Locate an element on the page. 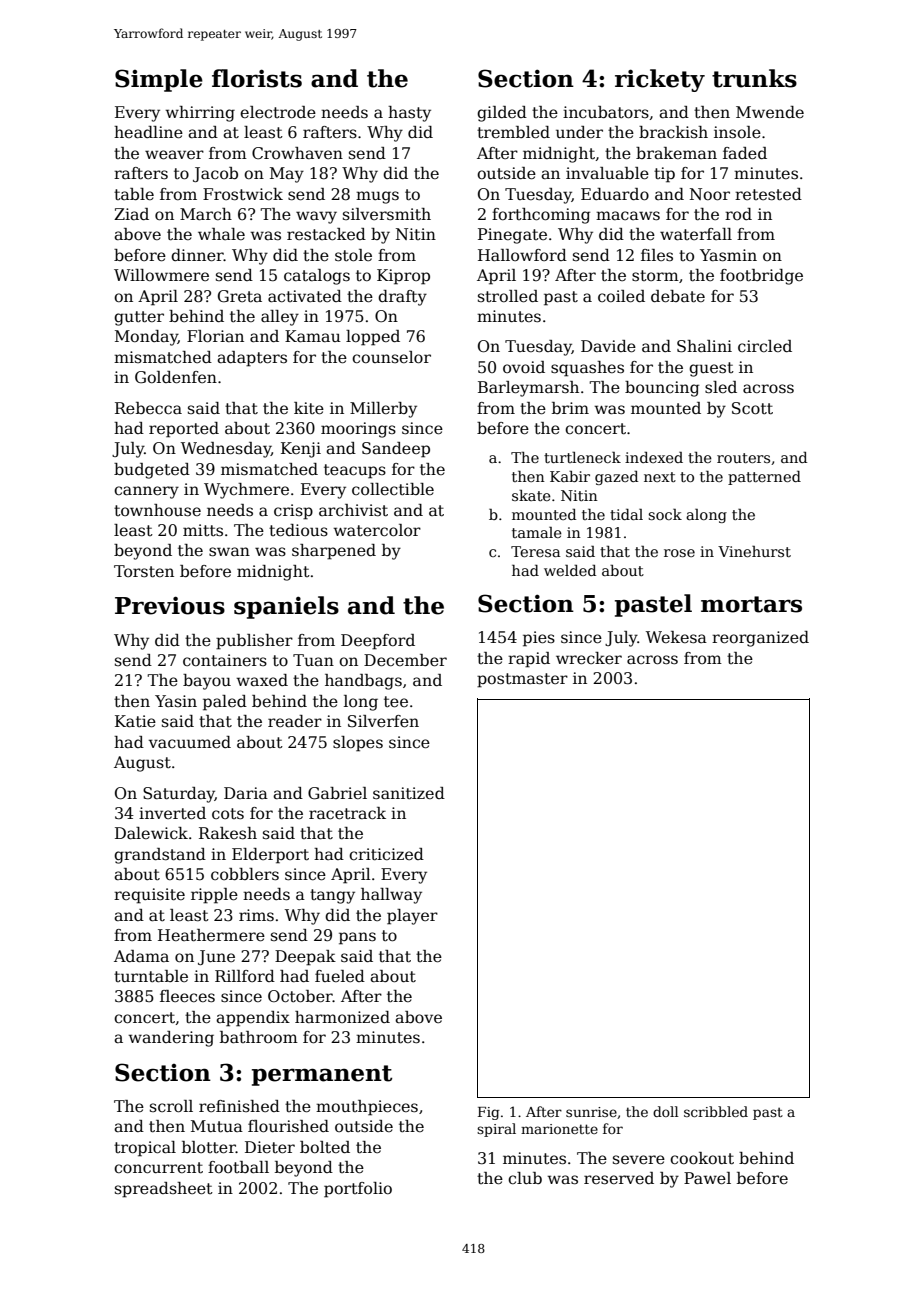  reader is located at coordinates (295, 721).
